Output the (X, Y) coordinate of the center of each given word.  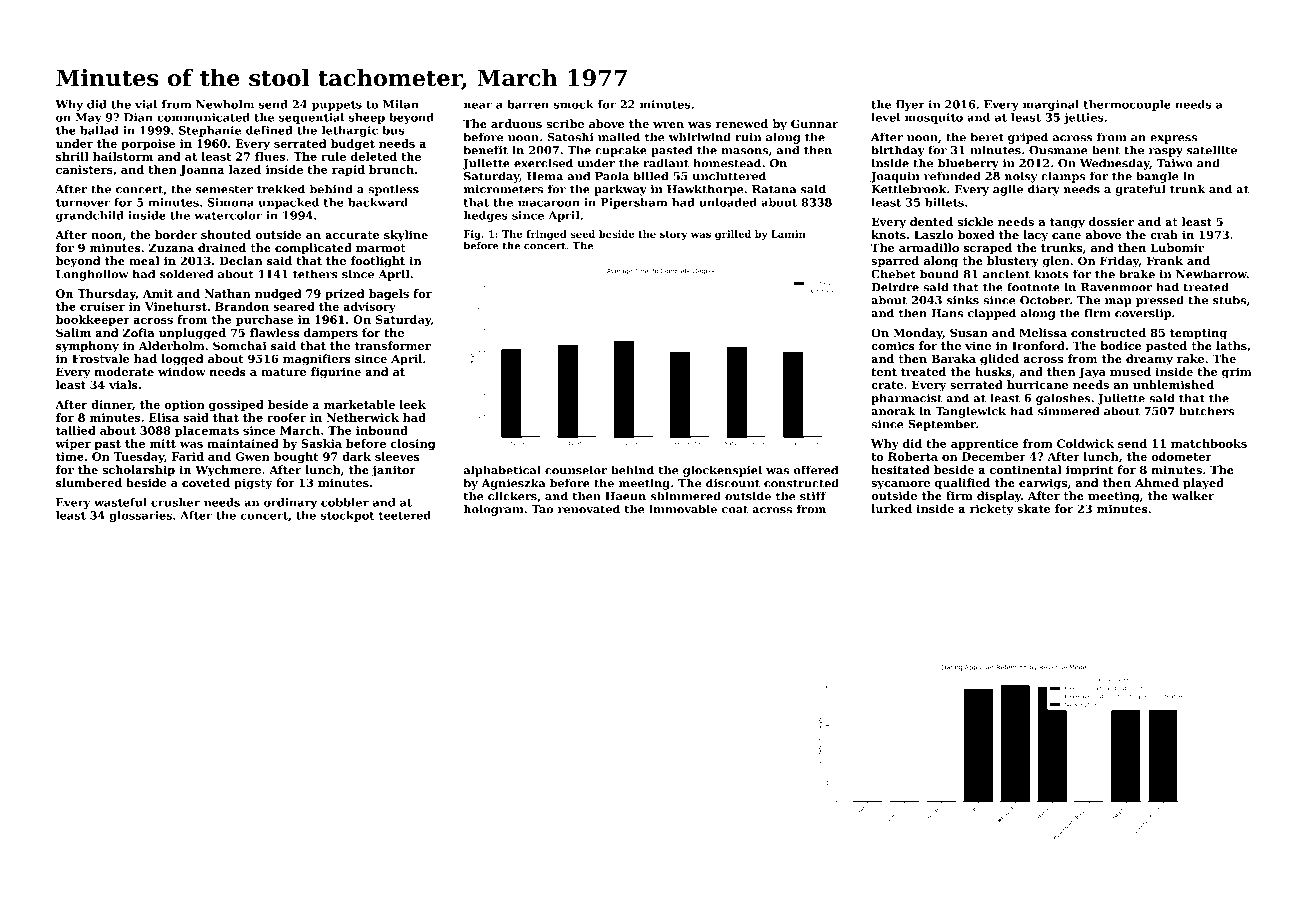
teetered (405, 515)
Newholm (225, 104)
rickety (992, 510)
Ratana (774, 189)
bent (1106, 150)
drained (222, 247)
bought (296, 457)
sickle (975, 221)
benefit (486, 150)
